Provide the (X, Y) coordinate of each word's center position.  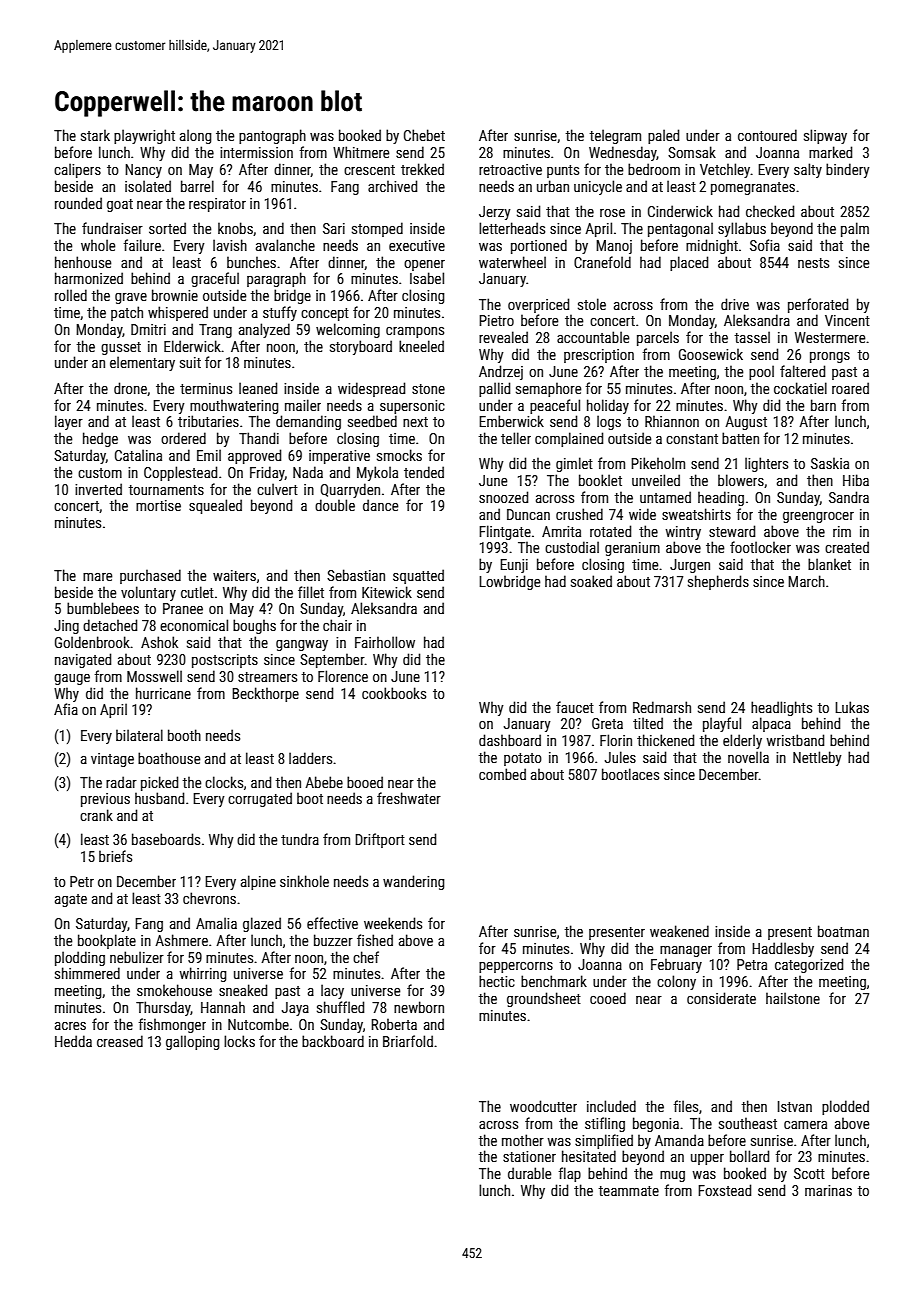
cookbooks (394, 693)
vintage (112, 760)
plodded (845, 1107)
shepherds (718, 582)
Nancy (143, 171)
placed (689, 263)
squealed (215, 506)
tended (424, 472)
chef (366, 957)
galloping (193, 1042)
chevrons (209, 898)
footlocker (760, 547)
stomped (377, 229)
